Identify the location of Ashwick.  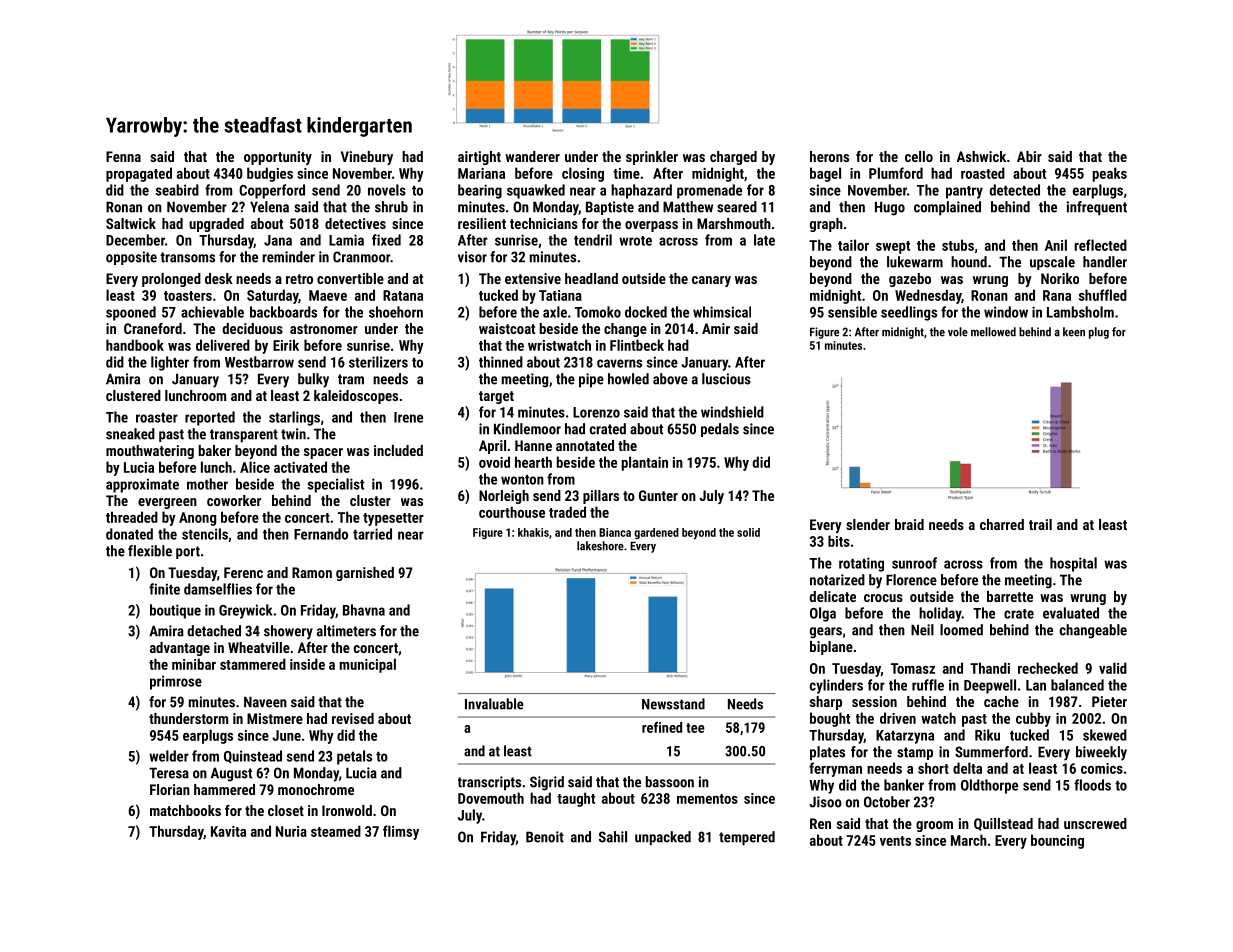
(981, 156).
